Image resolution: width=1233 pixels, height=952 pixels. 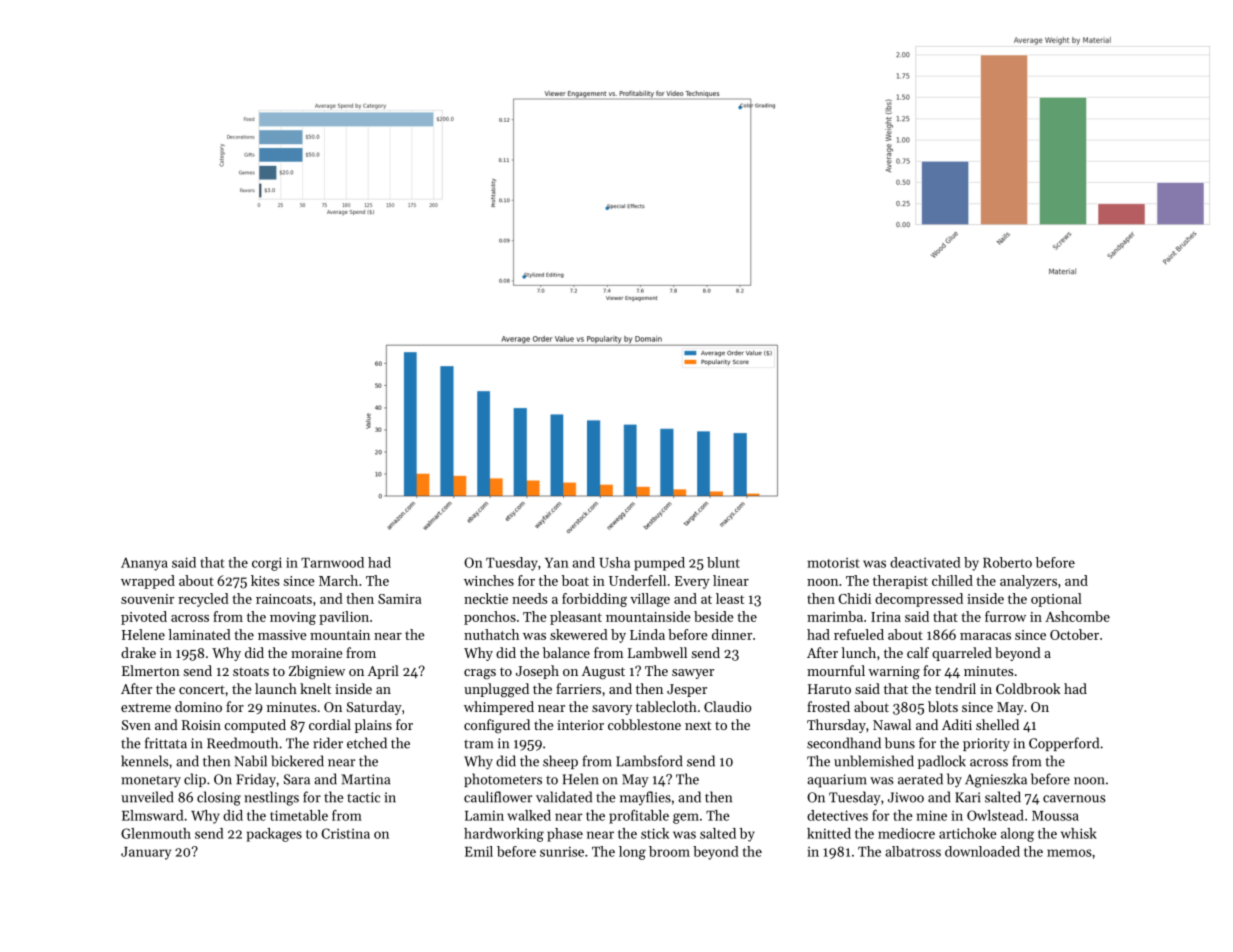 What do you see at coordinates (1028, 688) in the screenshot?
I see `Coldbrook` at bounding box center [1028, 688].
